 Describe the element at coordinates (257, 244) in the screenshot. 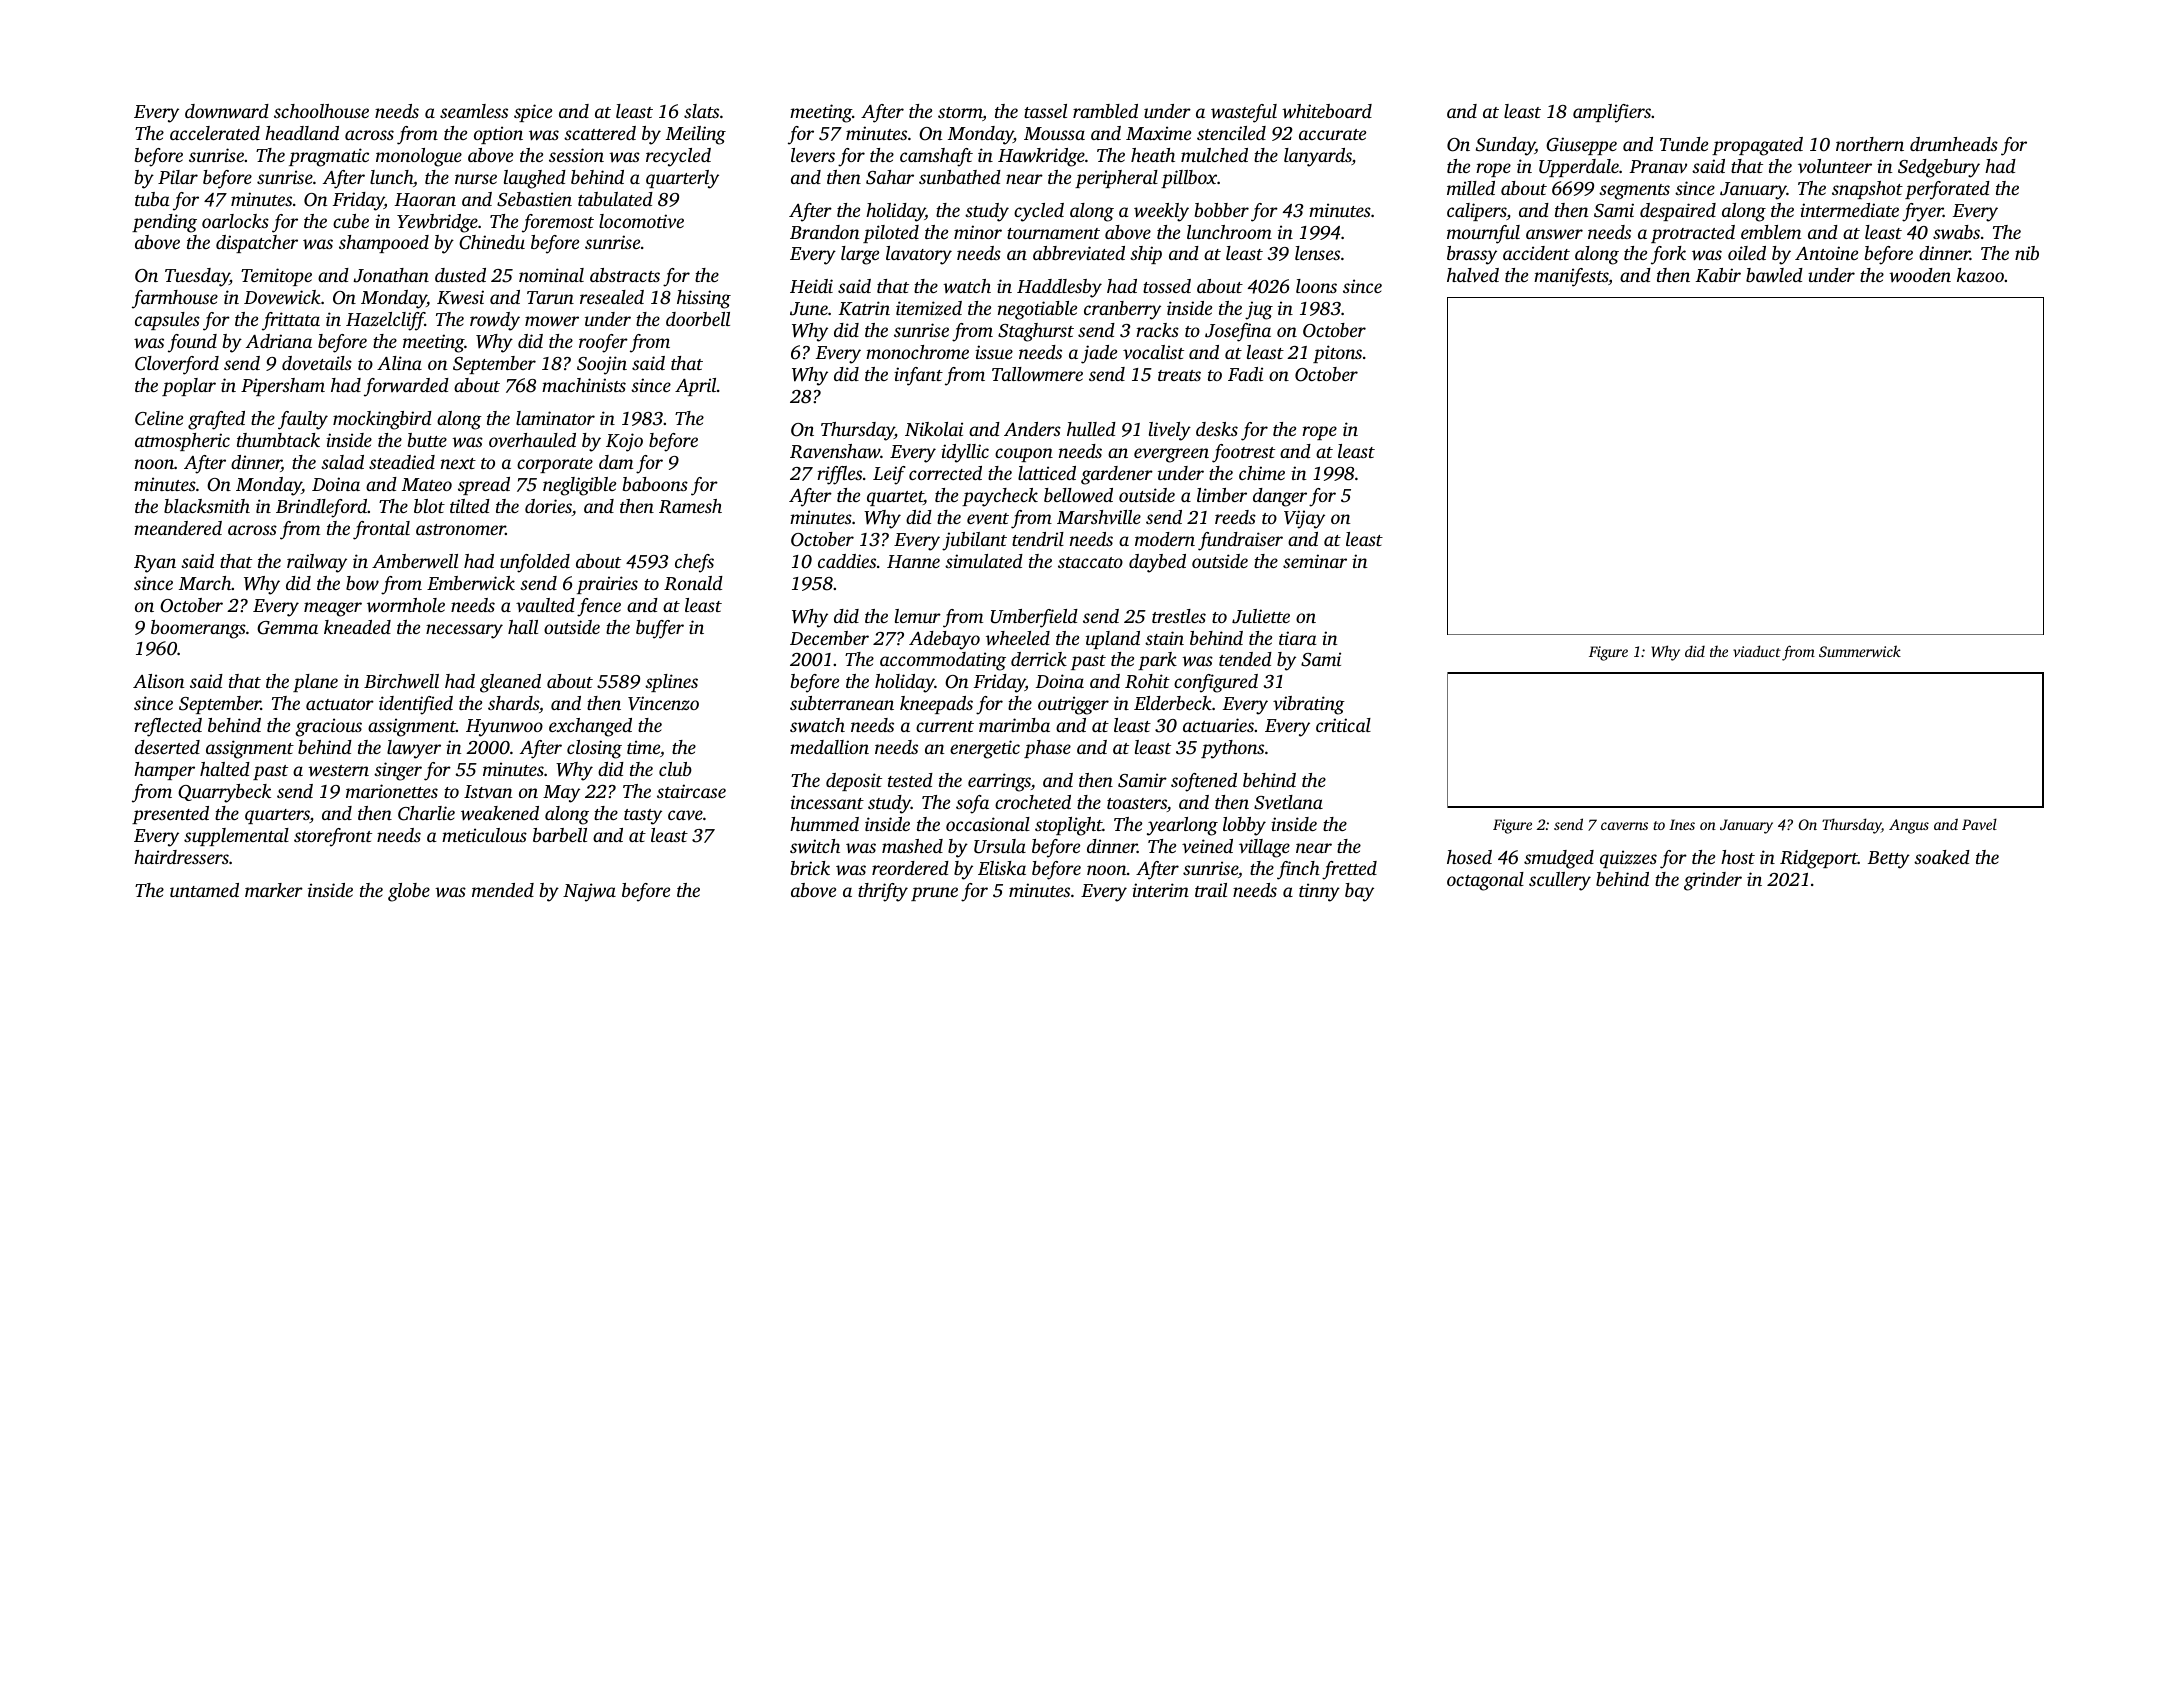

I see `dispatcher` at that location.
